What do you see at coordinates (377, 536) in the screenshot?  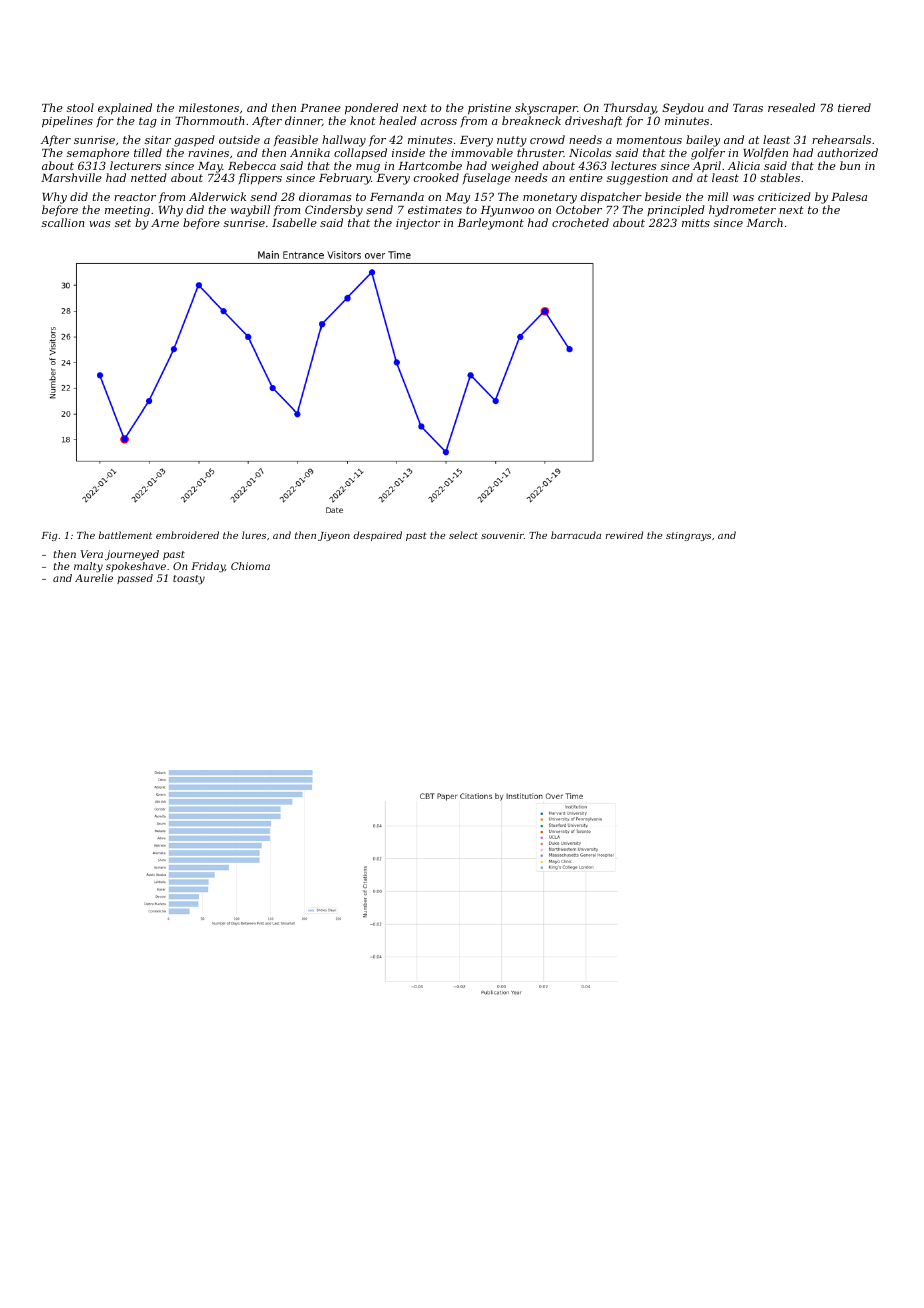 I see `despaired` at bounding box center [377, 536].
